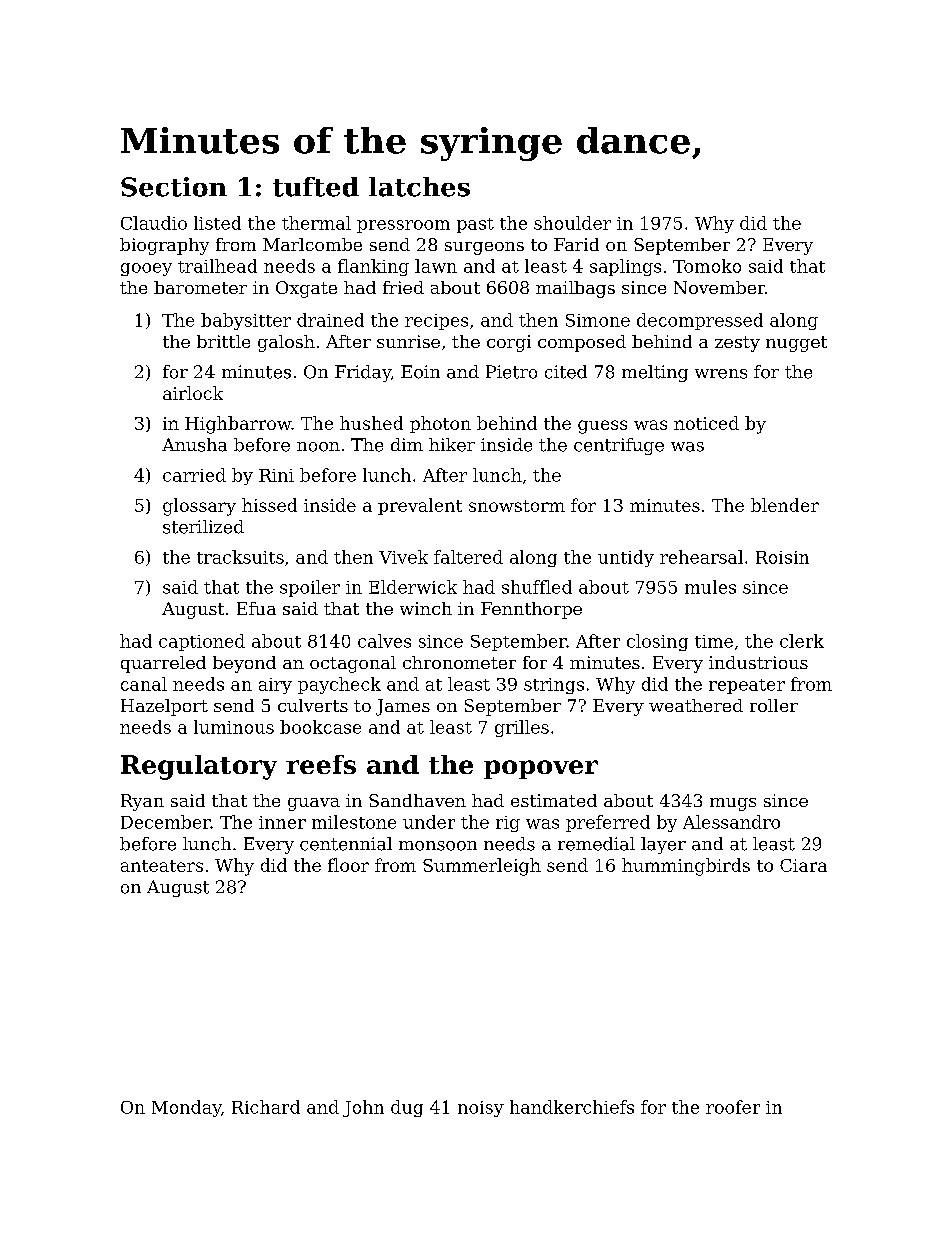 This document has width=952, height=1233. What do you see at coordinates (419, 187) in the document?
I see `latches` at bounding box center [419, 187].
